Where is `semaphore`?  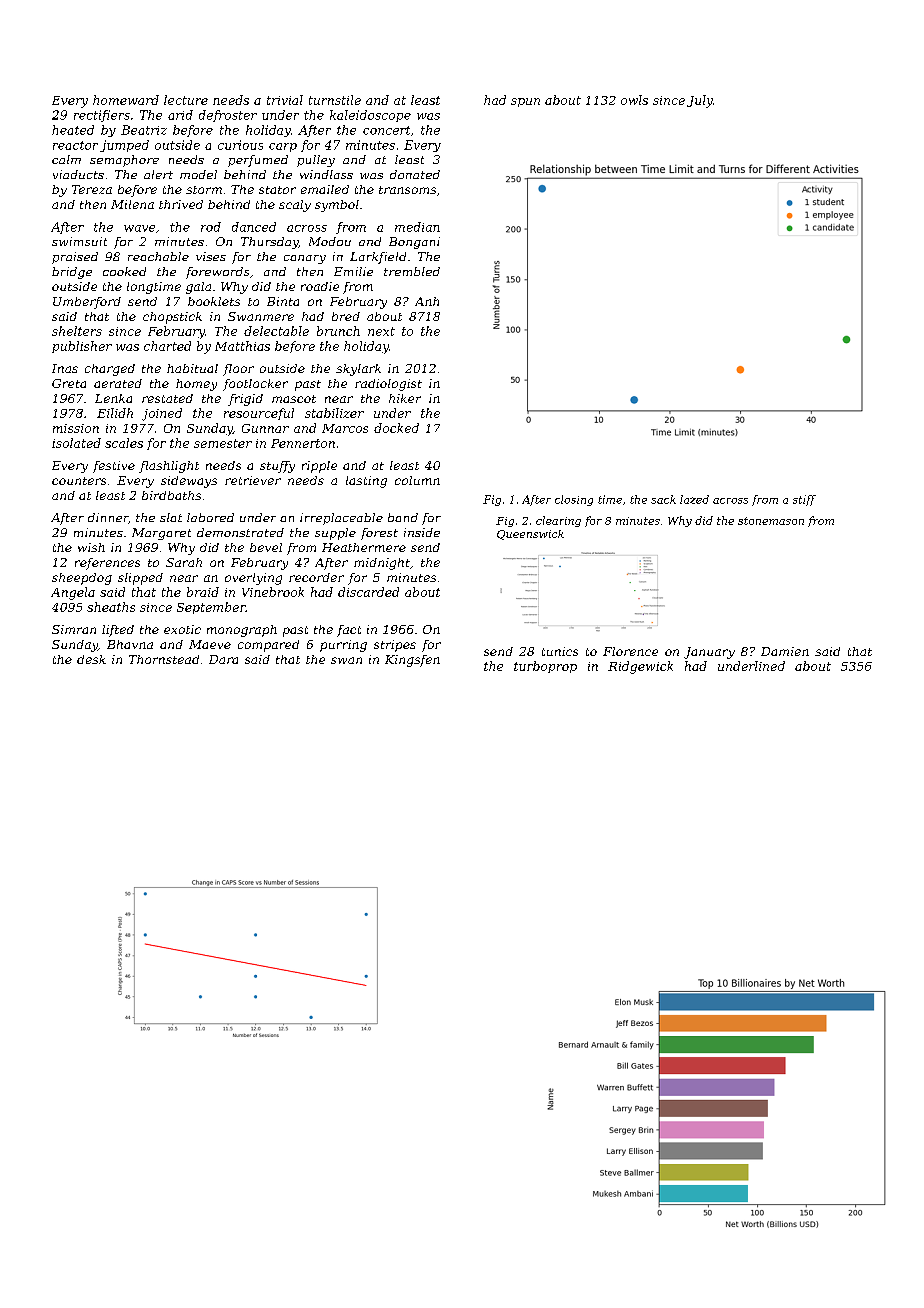 semaphore is located at coordinates (124, 161).
